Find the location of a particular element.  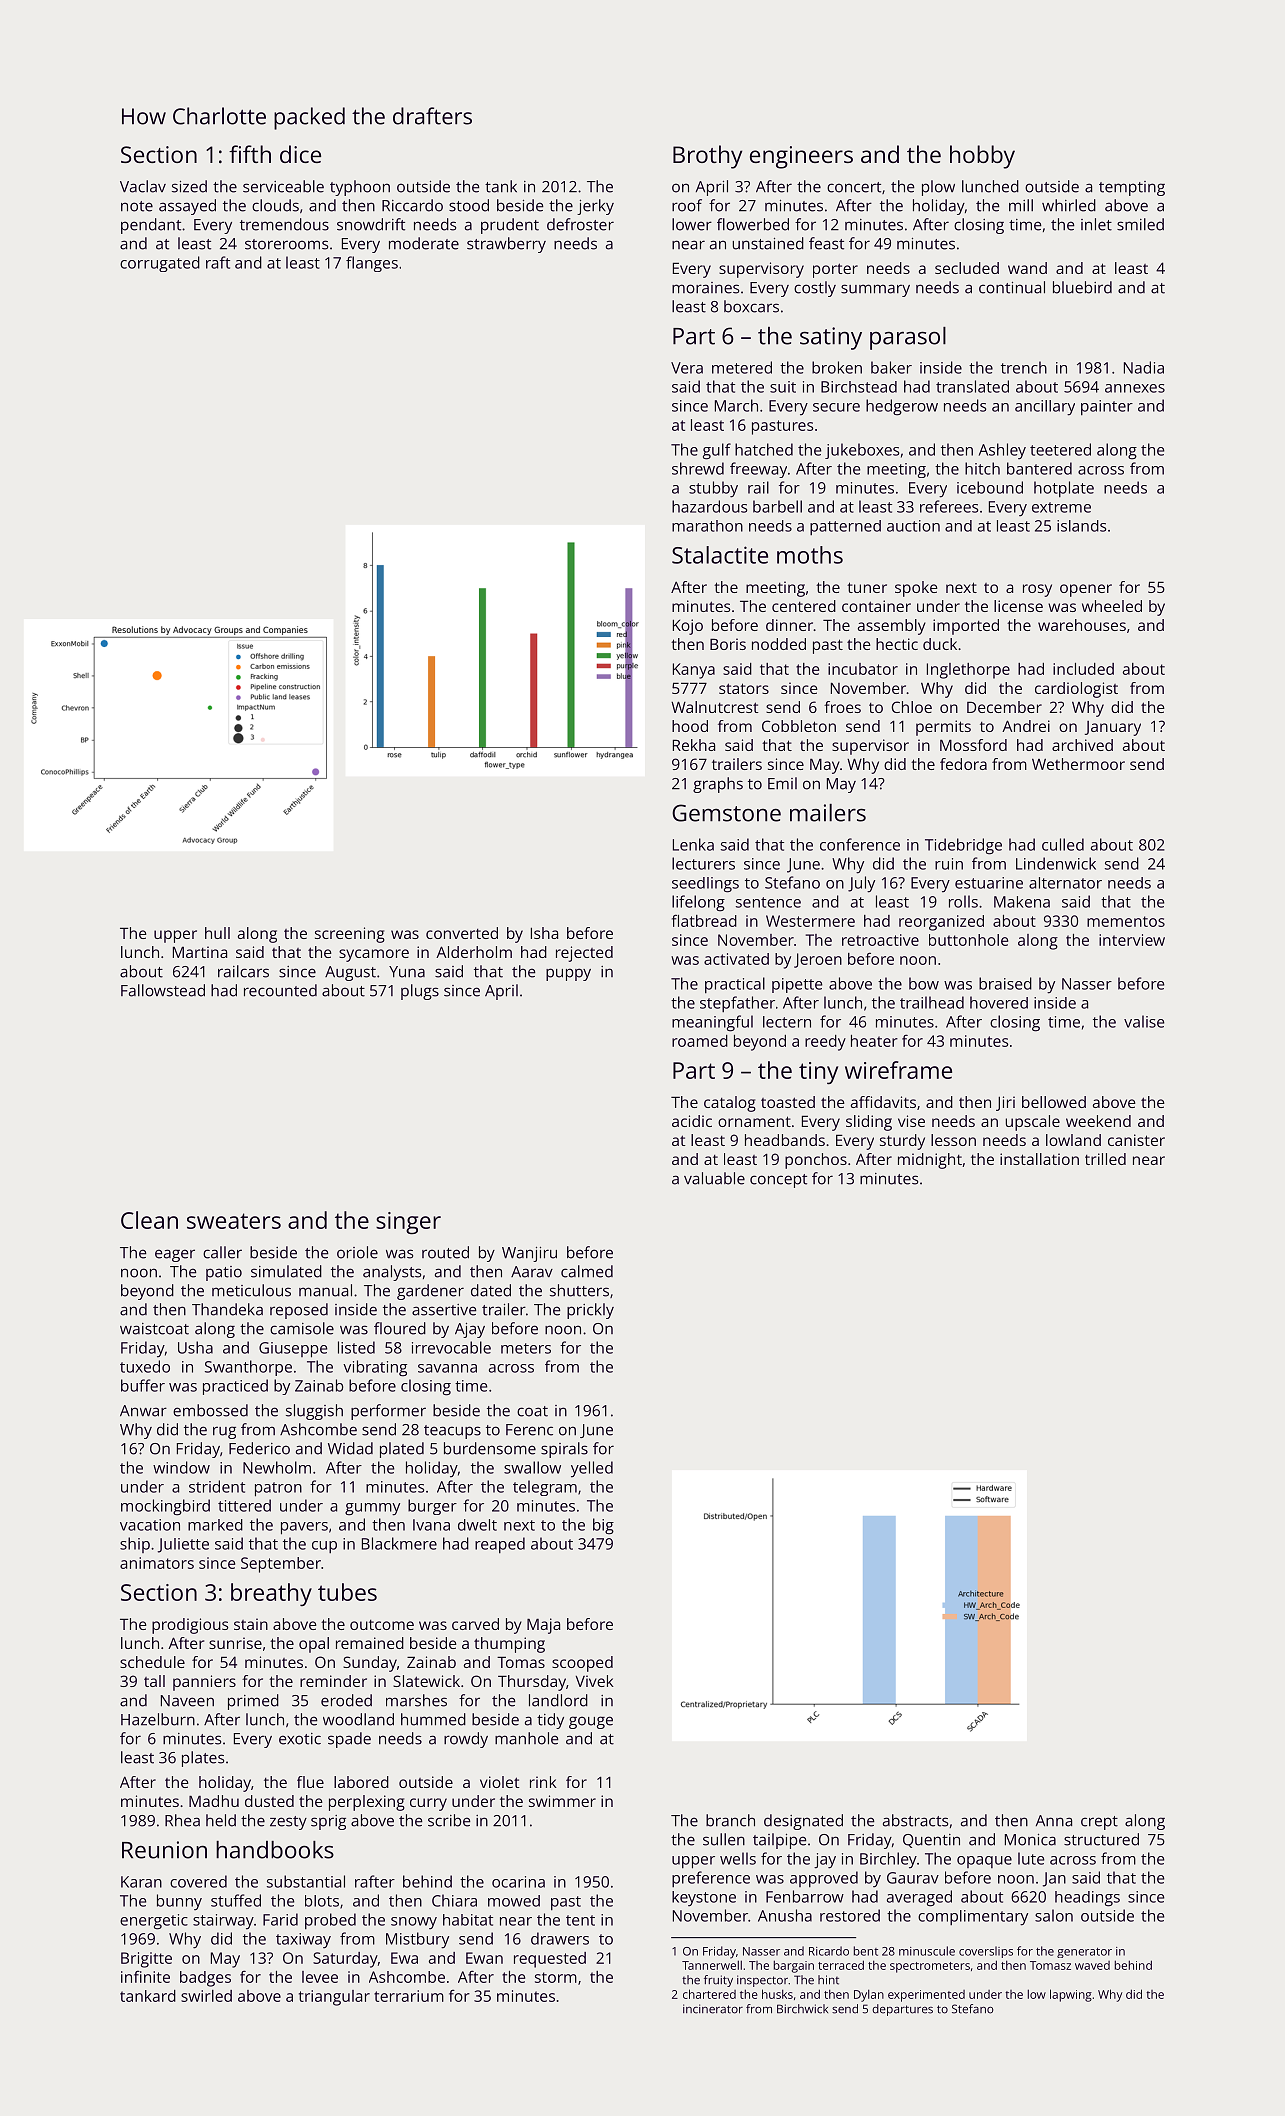

valuable is located at coordinates (714, 1178).
